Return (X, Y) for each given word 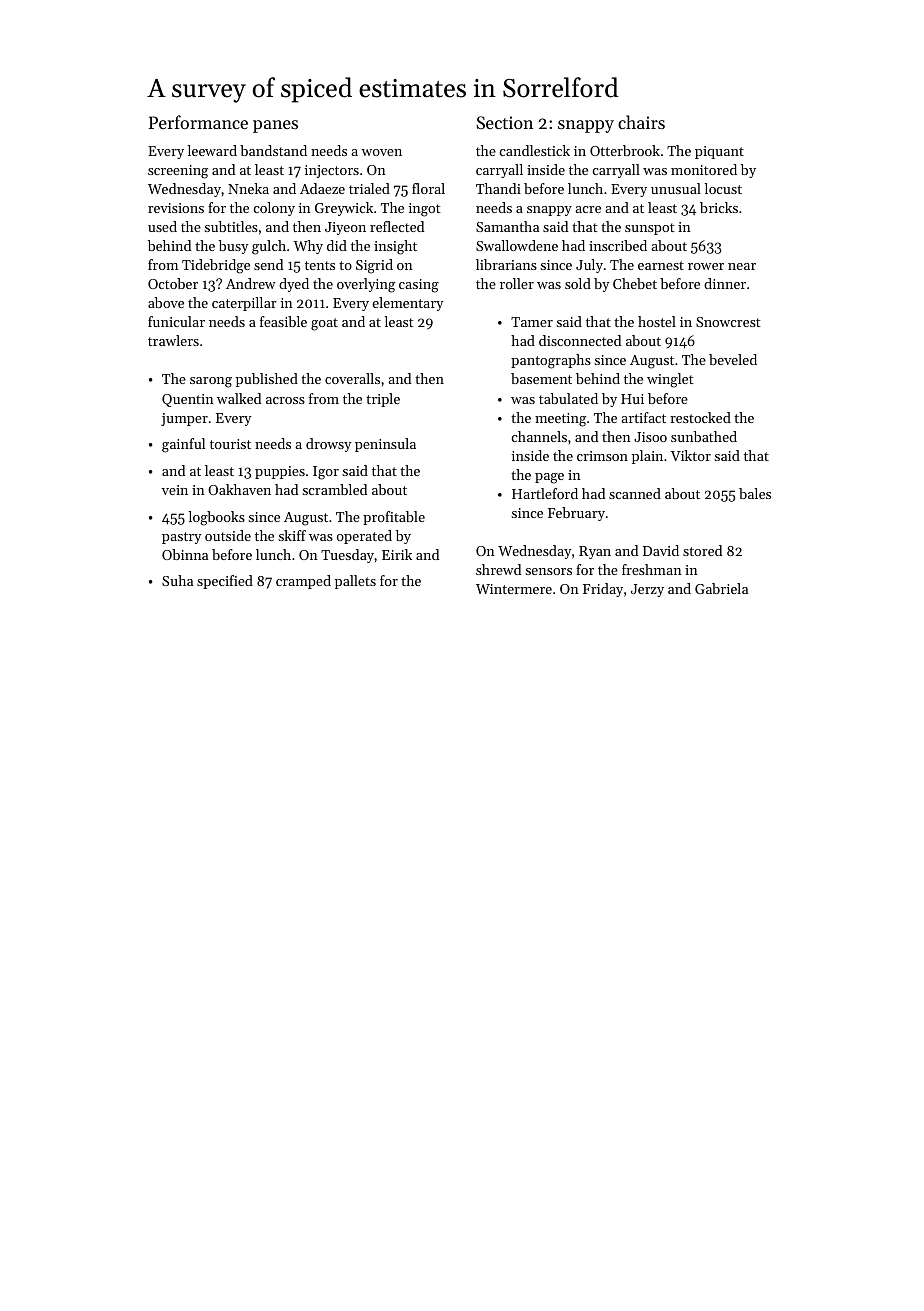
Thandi (498, 188)
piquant (719, 152)
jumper (184, 419)
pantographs (551, 361)
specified (225, 582)
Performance (198, 122)
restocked (700, 417)
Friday (603, 590)
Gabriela (721, 588)
